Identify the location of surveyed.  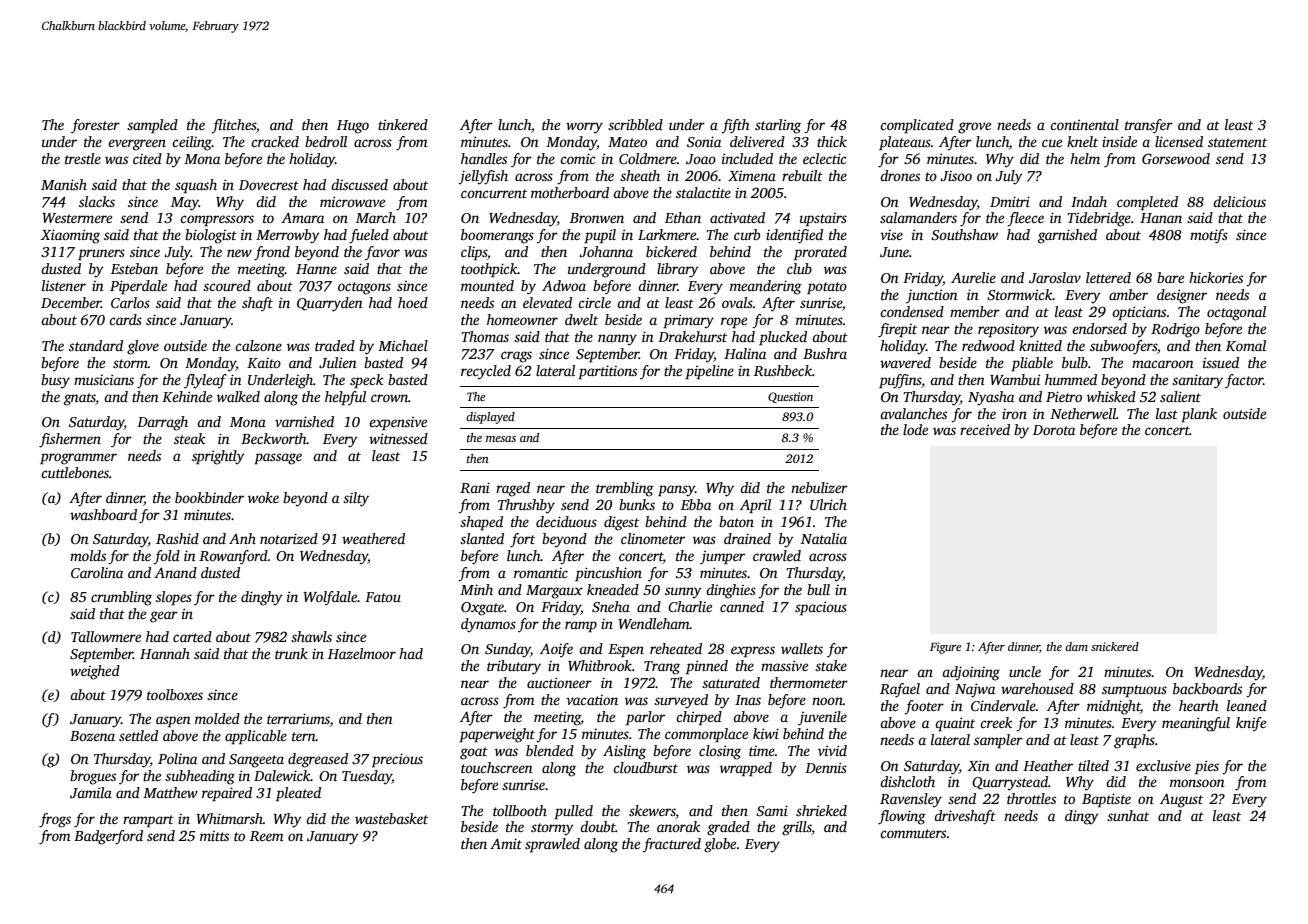
(681, 701).
